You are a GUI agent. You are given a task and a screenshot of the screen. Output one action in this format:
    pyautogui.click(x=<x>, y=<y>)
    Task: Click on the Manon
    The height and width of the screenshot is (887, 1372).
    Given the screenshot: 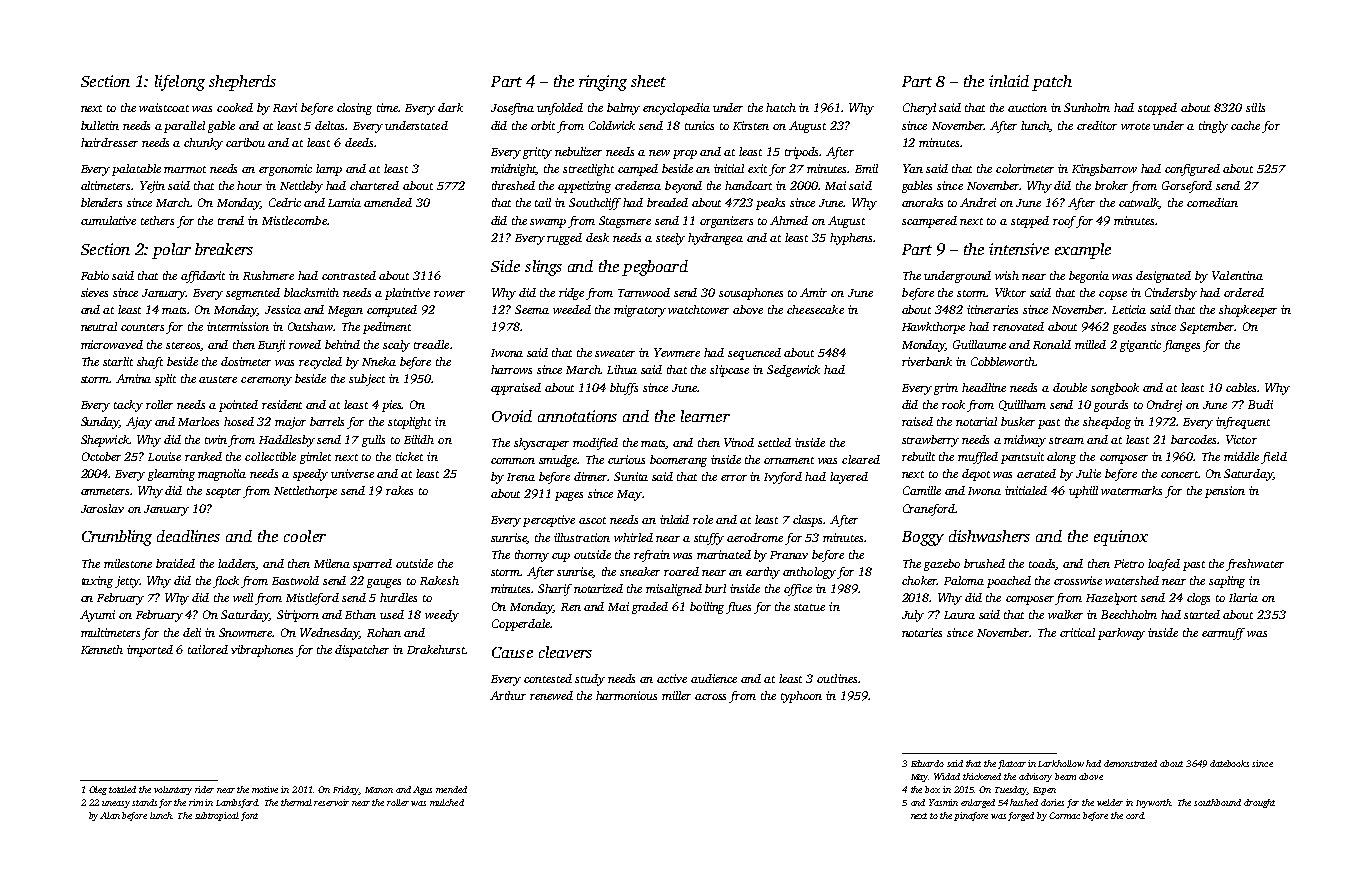 What is the action you would take?
    pyautogui.click(x=379, y=790)
